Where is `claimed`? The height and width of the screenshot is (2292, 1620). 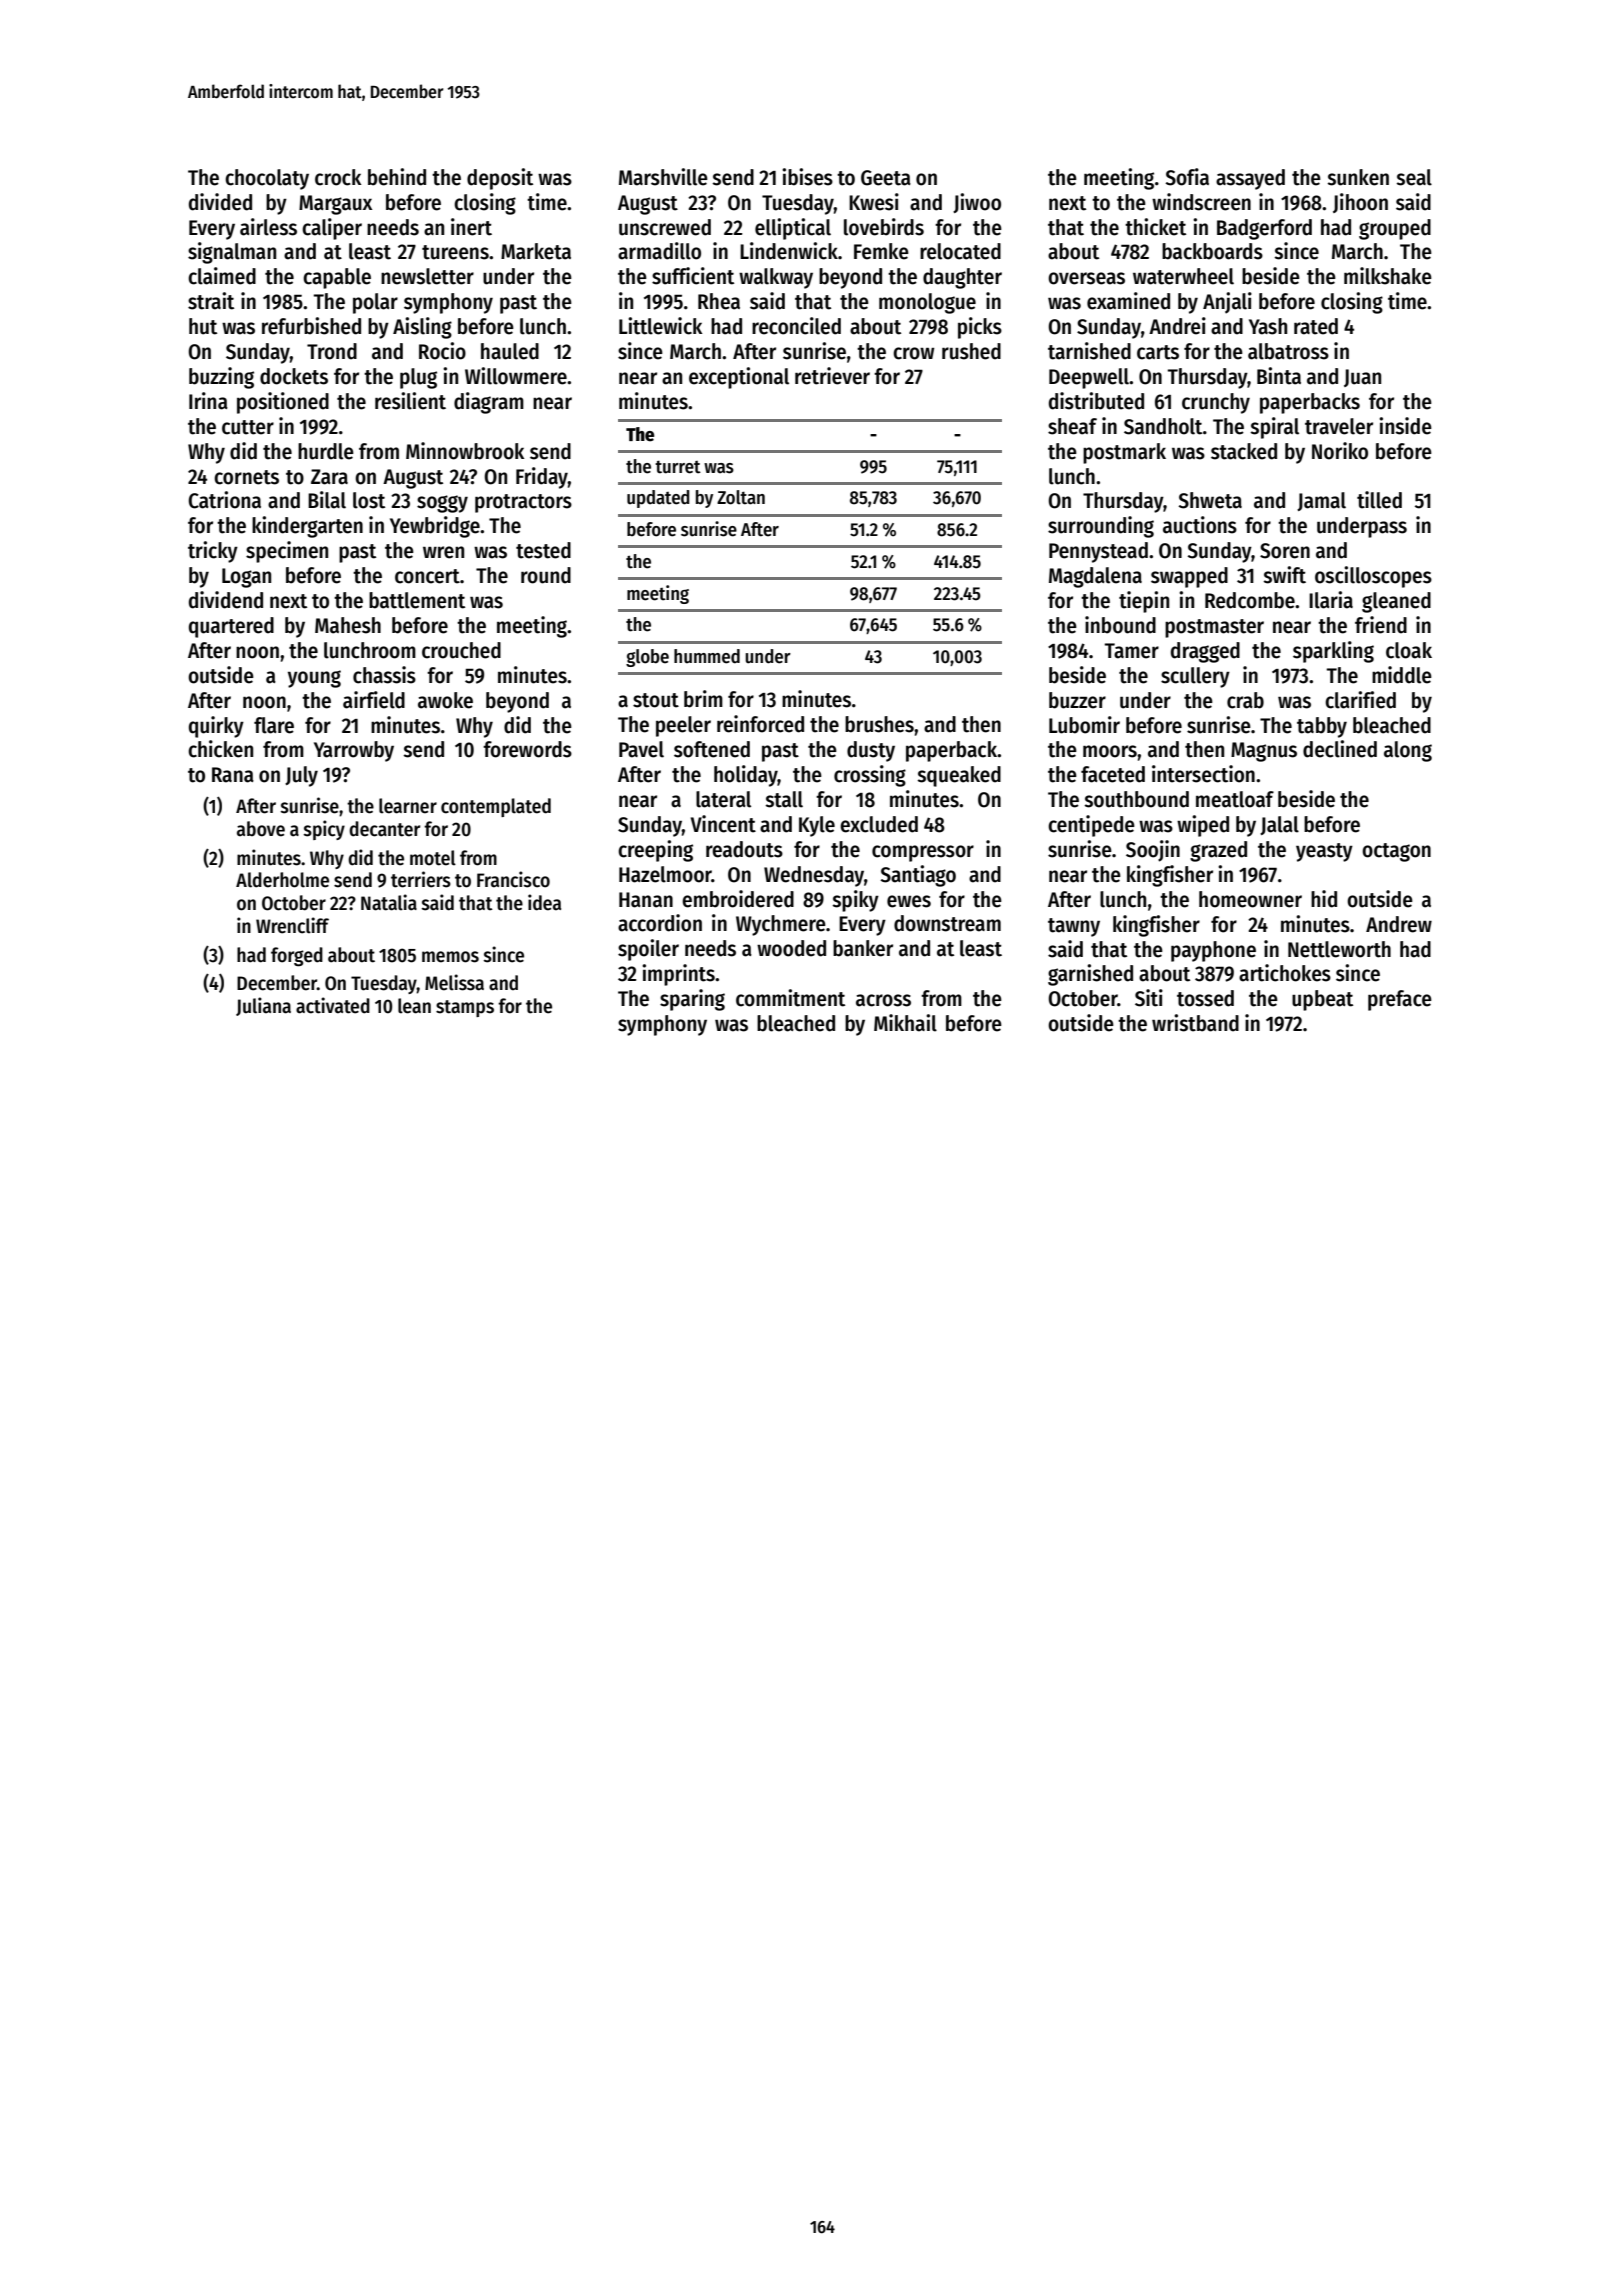 claimed is located at coordinates (222, 276).
